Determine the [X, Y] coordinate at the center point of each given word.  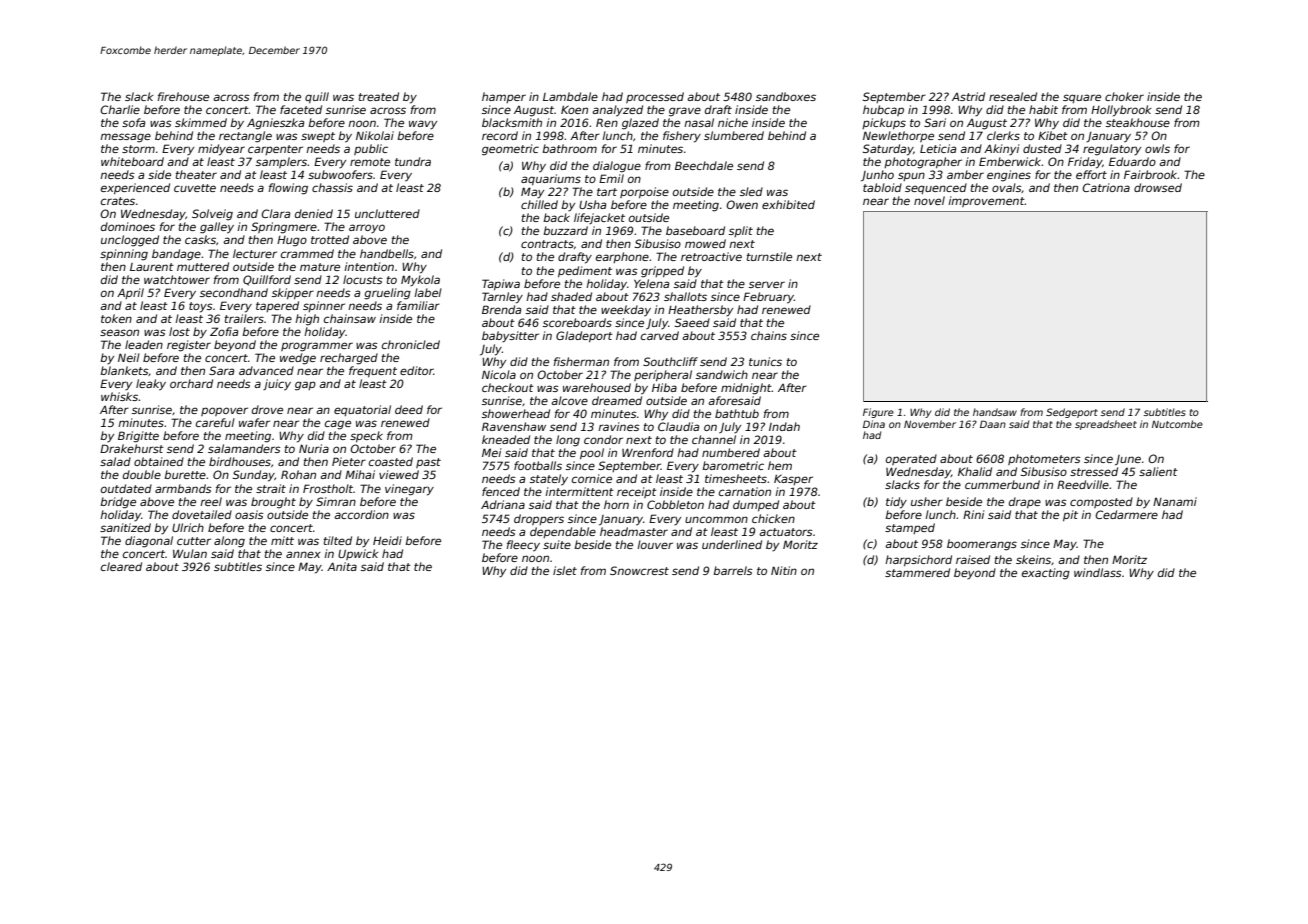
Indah [784, 426]
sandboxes [786, 96]
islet [565, 570]
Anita [342, 566]
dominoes [128, 226]
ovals [1006, 187]
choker [1124, 96]
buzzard [565, 230]
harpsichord [918, 560]
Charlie [120, 109]
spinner [324, 306]
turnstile [769, 256]
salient [1158, 471]
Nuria [314, 448]
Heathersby [700, 310]
